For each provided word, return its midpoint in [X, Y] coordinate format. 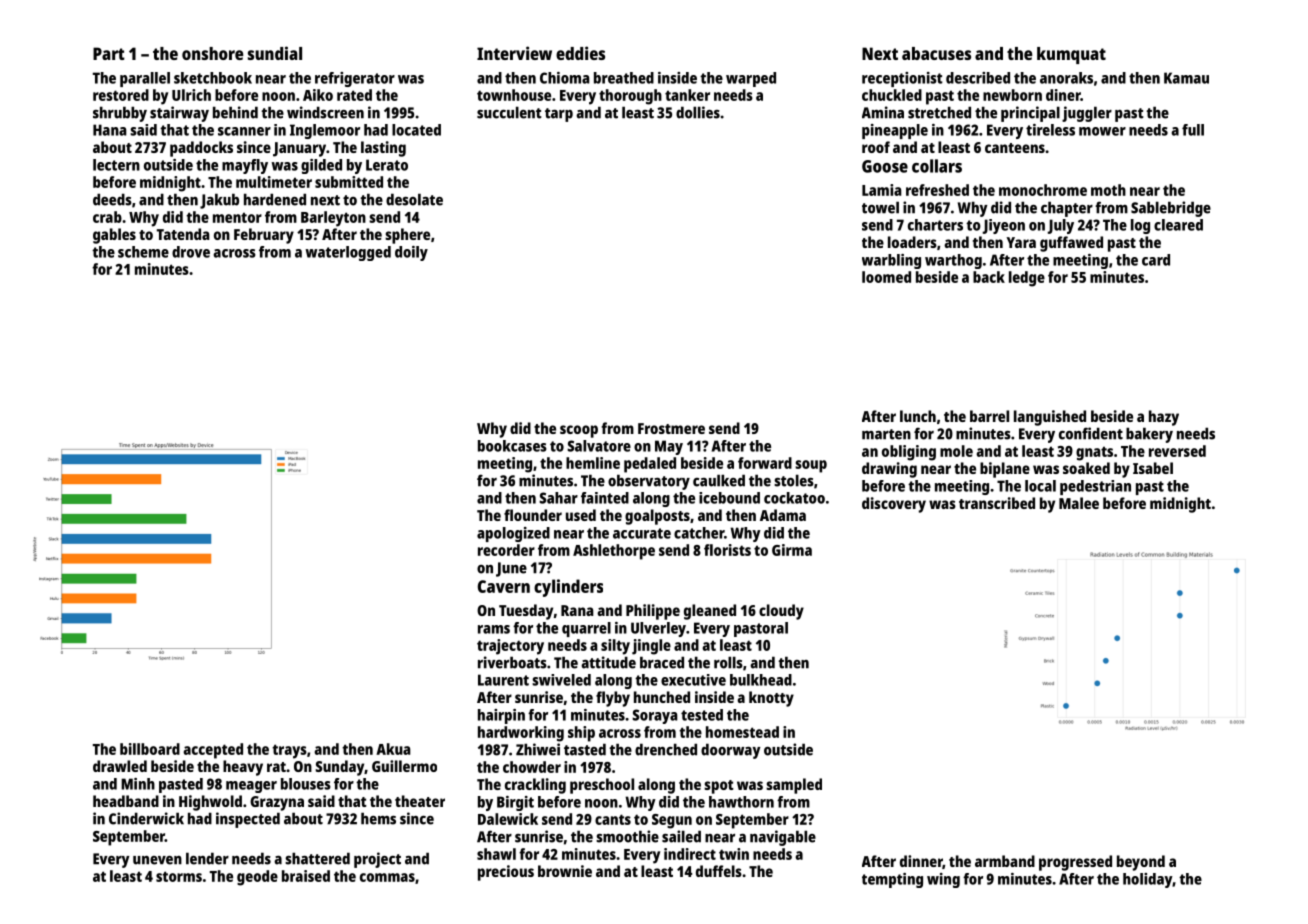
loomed [886, 277]
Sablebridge [1171, 209]
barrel [989, 416]
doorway [731, 751]
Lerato [387, 165]
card [1156, 260]
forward [765, 463]
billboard [150, 749]
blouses [306, 784]
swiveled [561, 680]
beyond [1141, 863]
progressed [1075, 863]
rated [354, 95]
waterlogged [348, 253]
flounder [533, 515]
